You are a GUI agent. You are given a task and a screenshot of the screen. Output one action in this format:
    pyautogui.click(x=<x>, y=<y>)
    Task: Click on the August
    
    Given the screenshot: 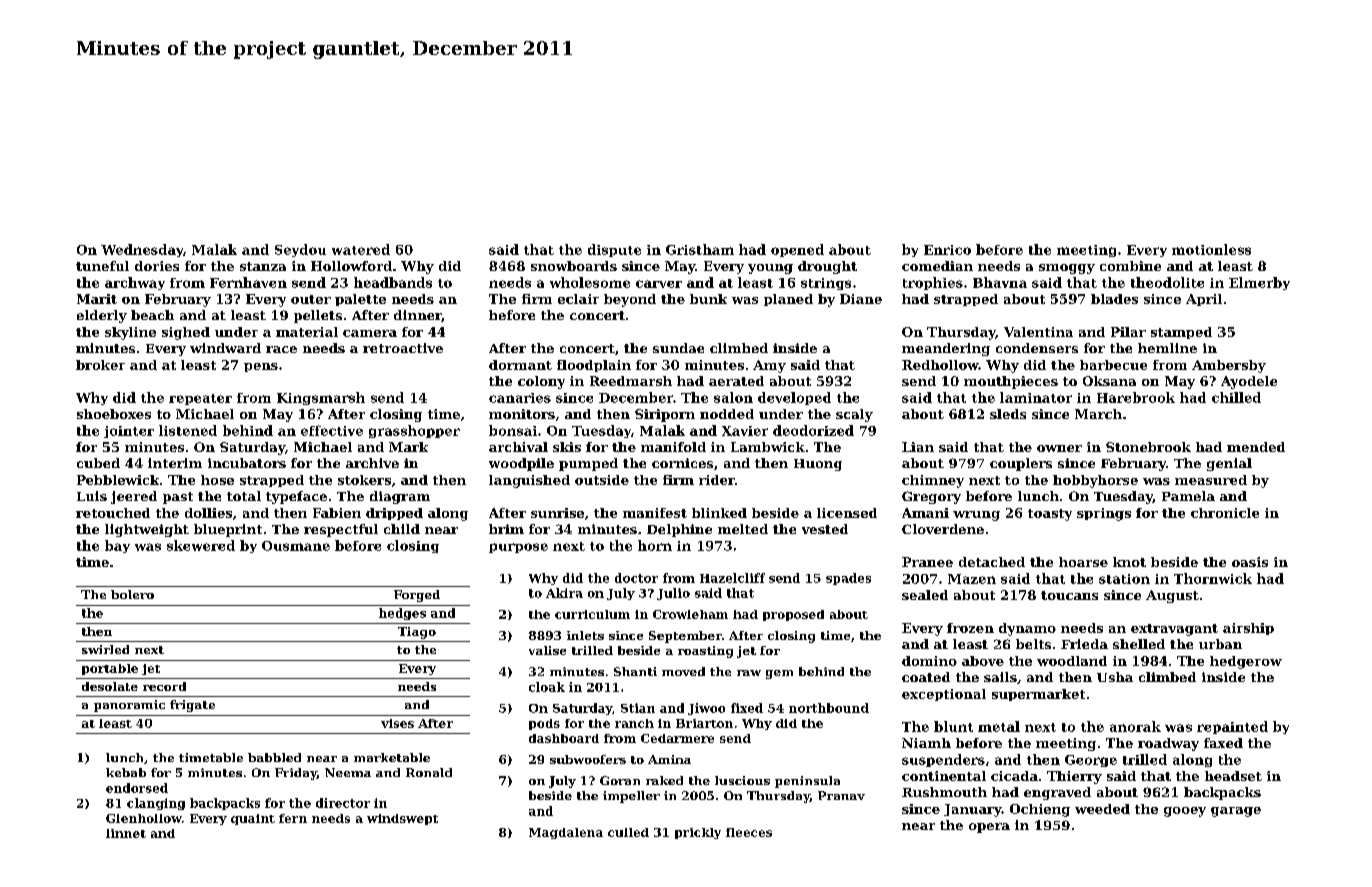 What is the action you would take?
    pyautogui.click(x=1172, y=596)
